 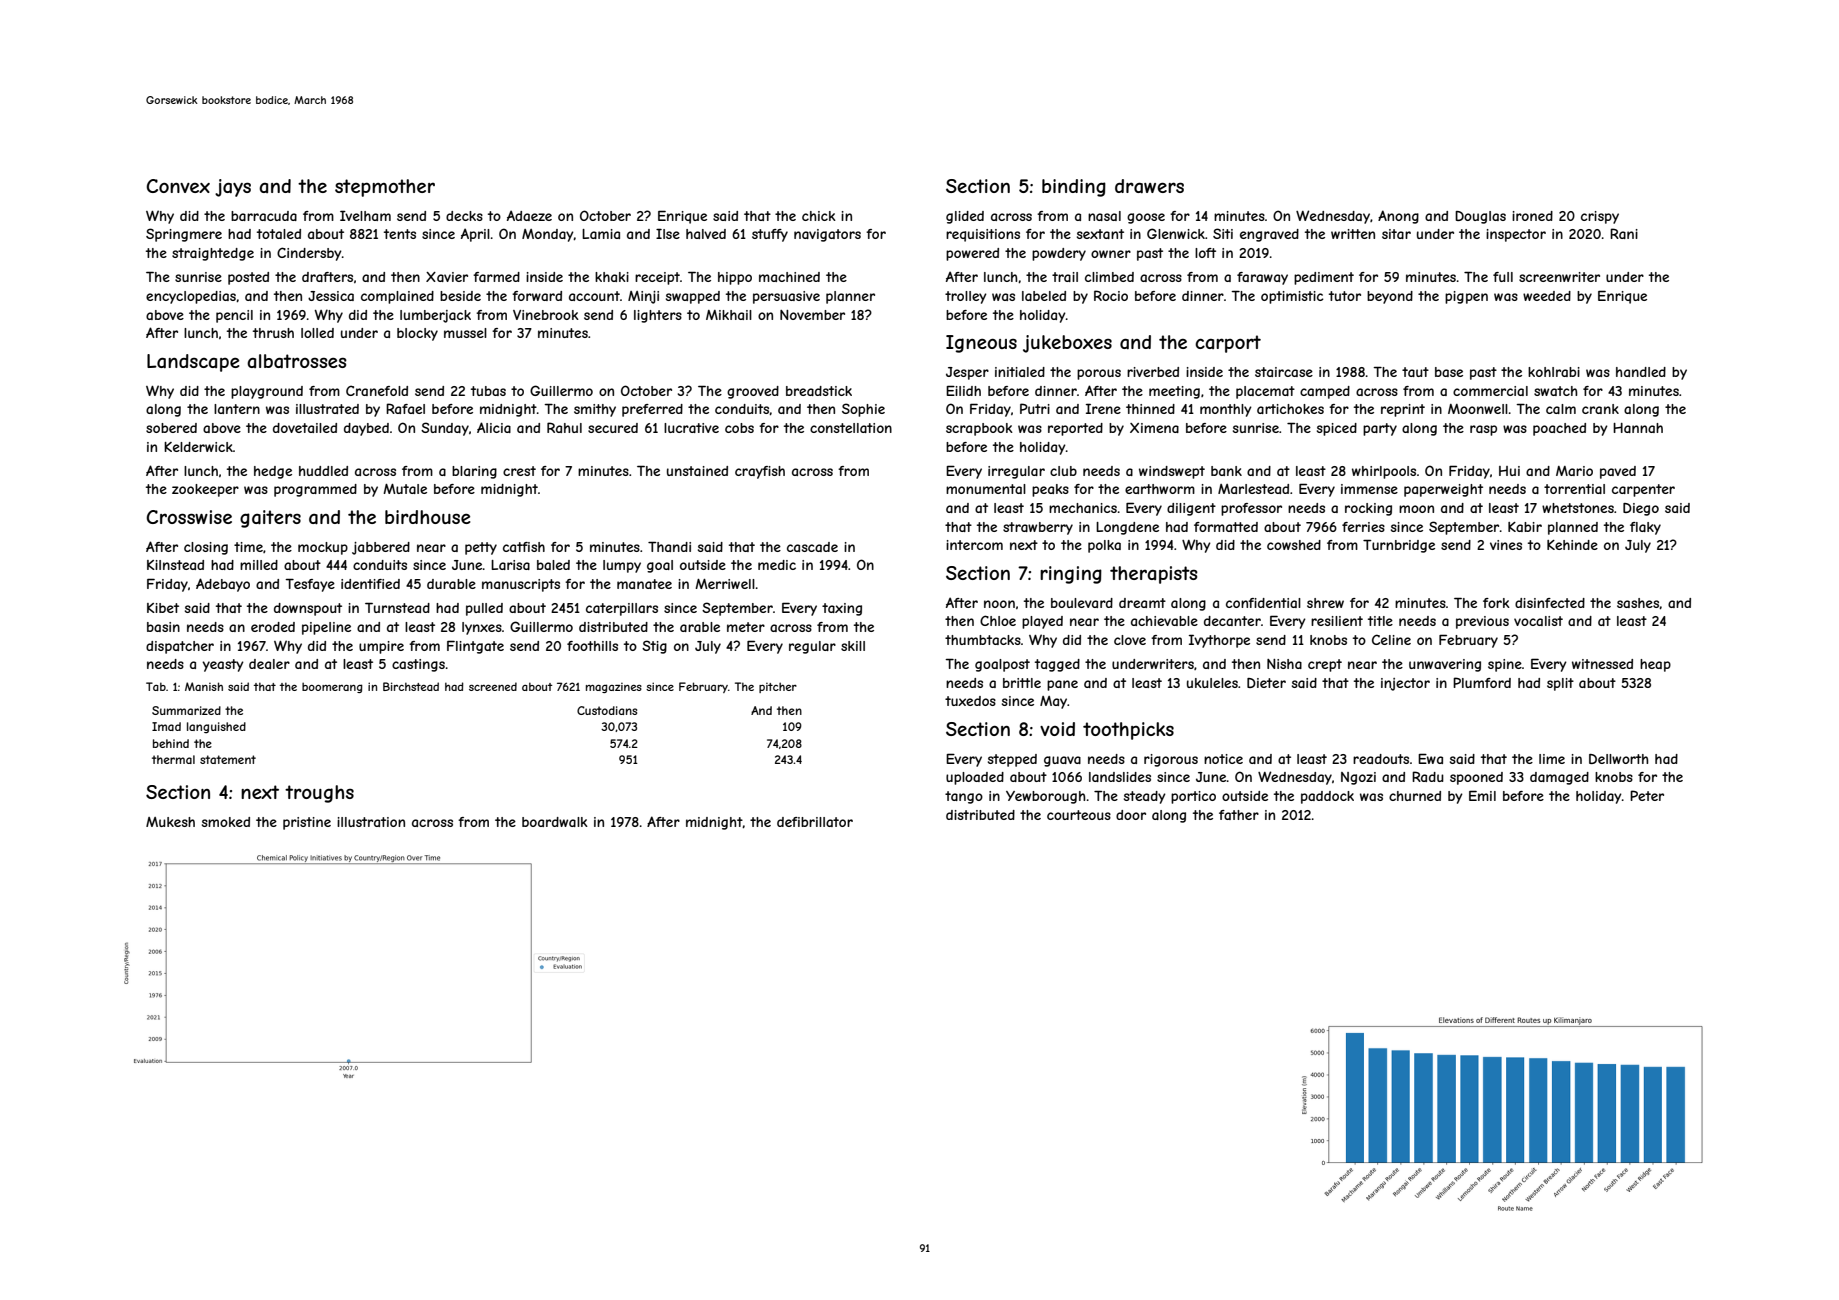 What do you see at coordinates (760, 472) in the screenshot?
I see `crayfish` at bounding box center [760, 472].
